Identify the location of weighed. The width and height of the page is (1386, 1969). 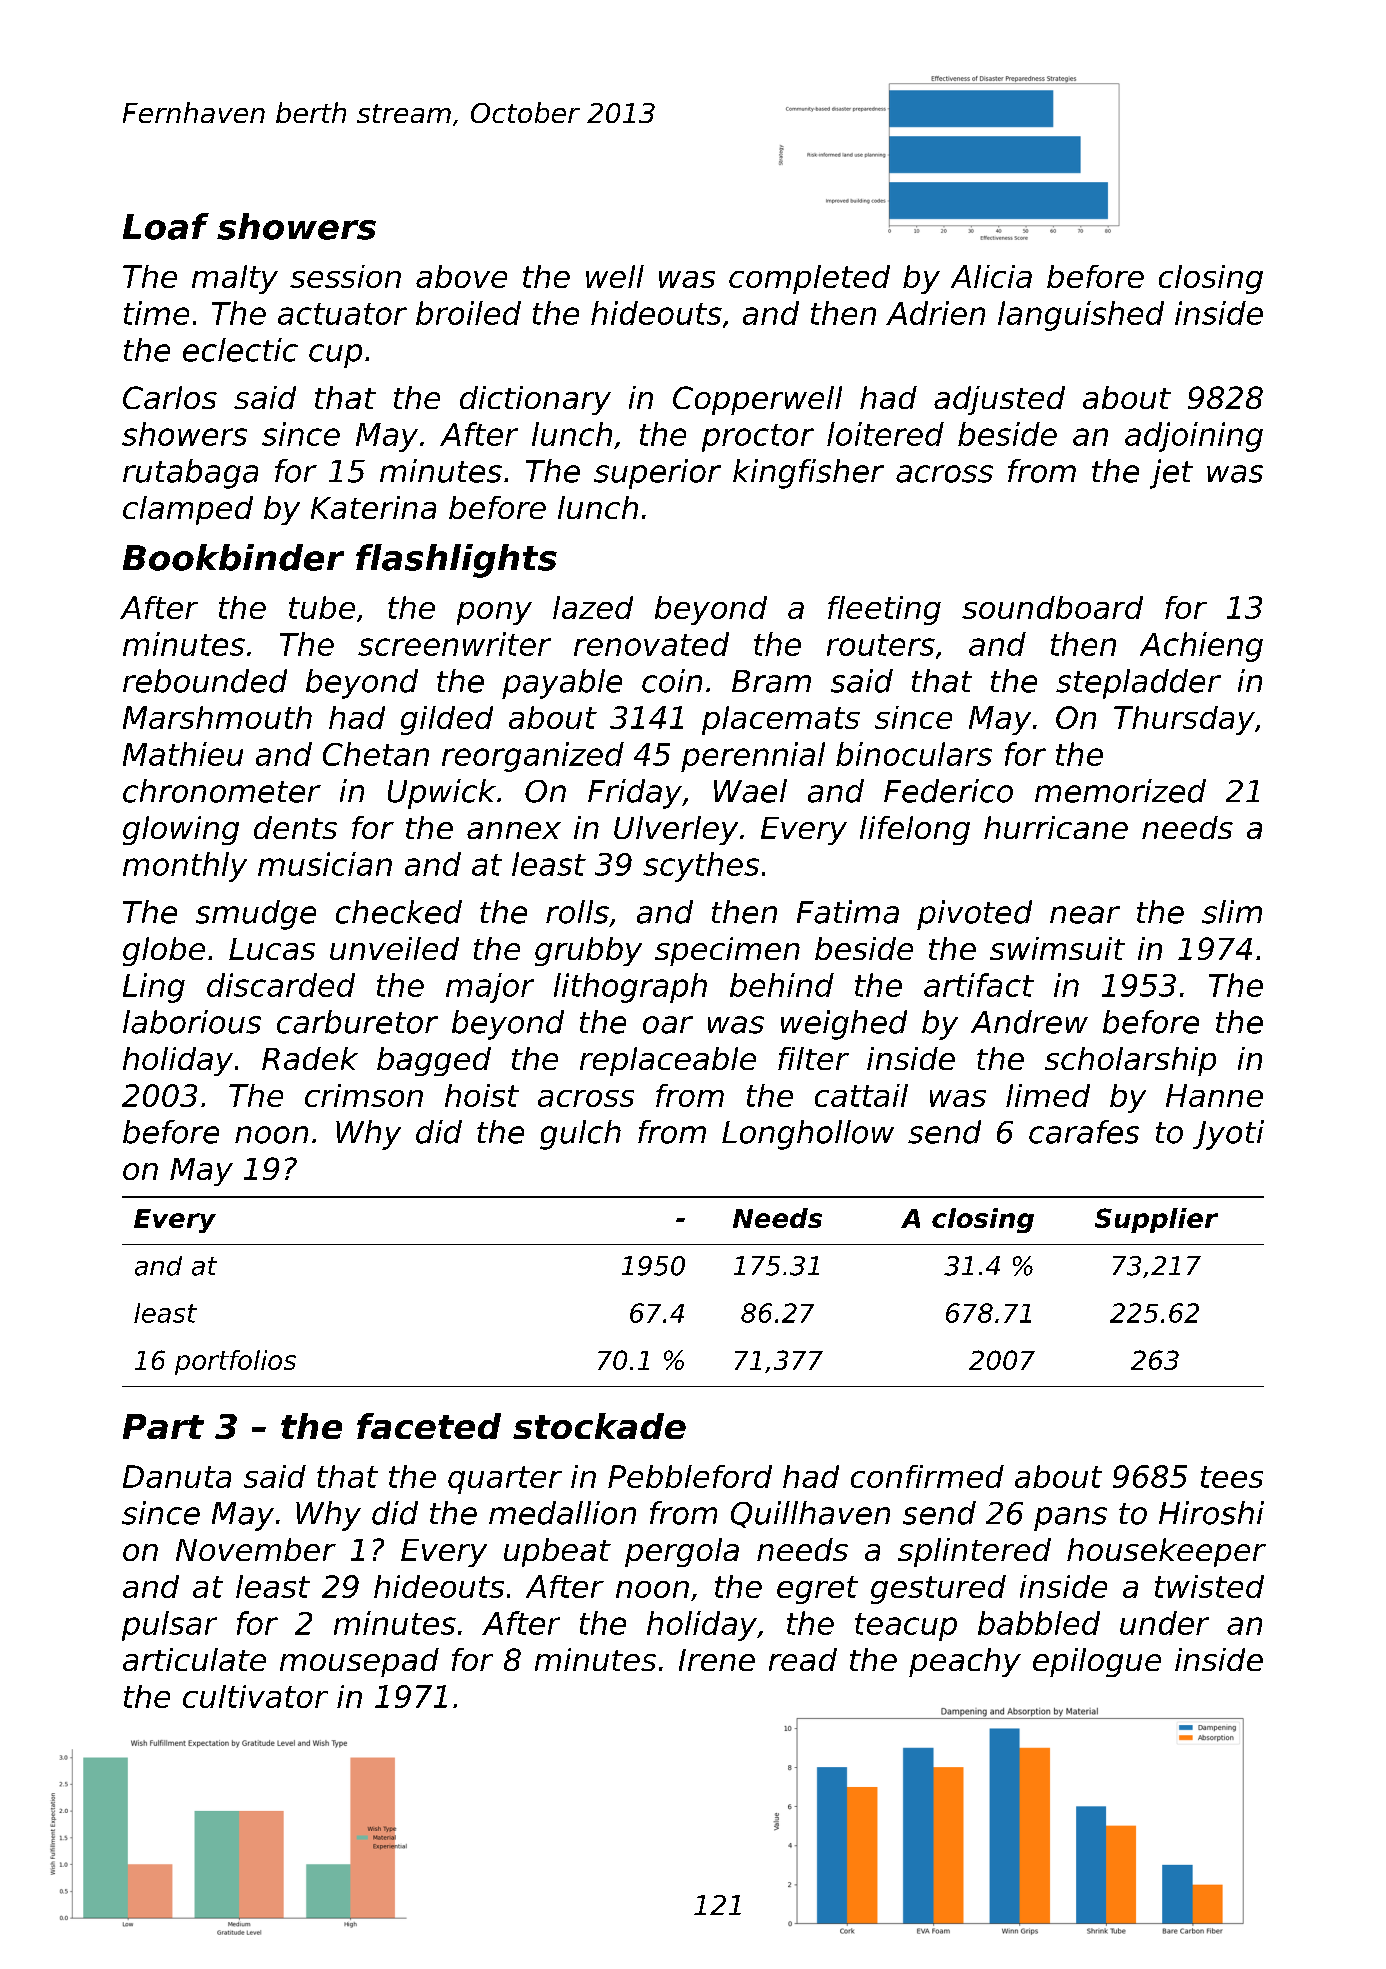
(844, 1025).
